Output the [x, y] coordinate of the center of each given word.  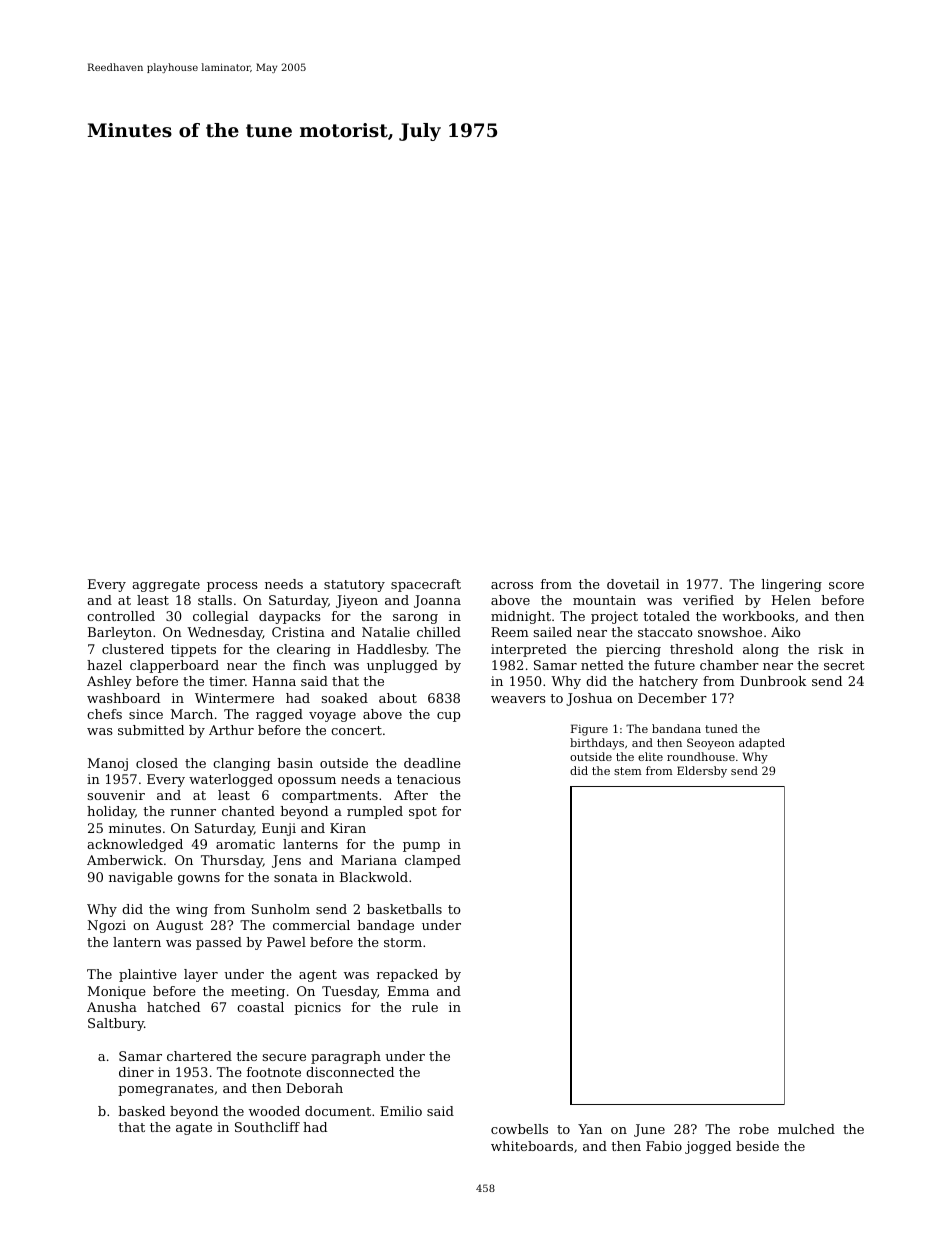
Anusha [112, 1007]
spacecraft [426, 585]
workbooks [758, 616]
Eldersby [702, 772]
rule [425, 1007]
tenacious [429, 779]
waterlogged [231, 780]
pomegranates [166, 1090]
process [232, 587]
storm [403, 942]
